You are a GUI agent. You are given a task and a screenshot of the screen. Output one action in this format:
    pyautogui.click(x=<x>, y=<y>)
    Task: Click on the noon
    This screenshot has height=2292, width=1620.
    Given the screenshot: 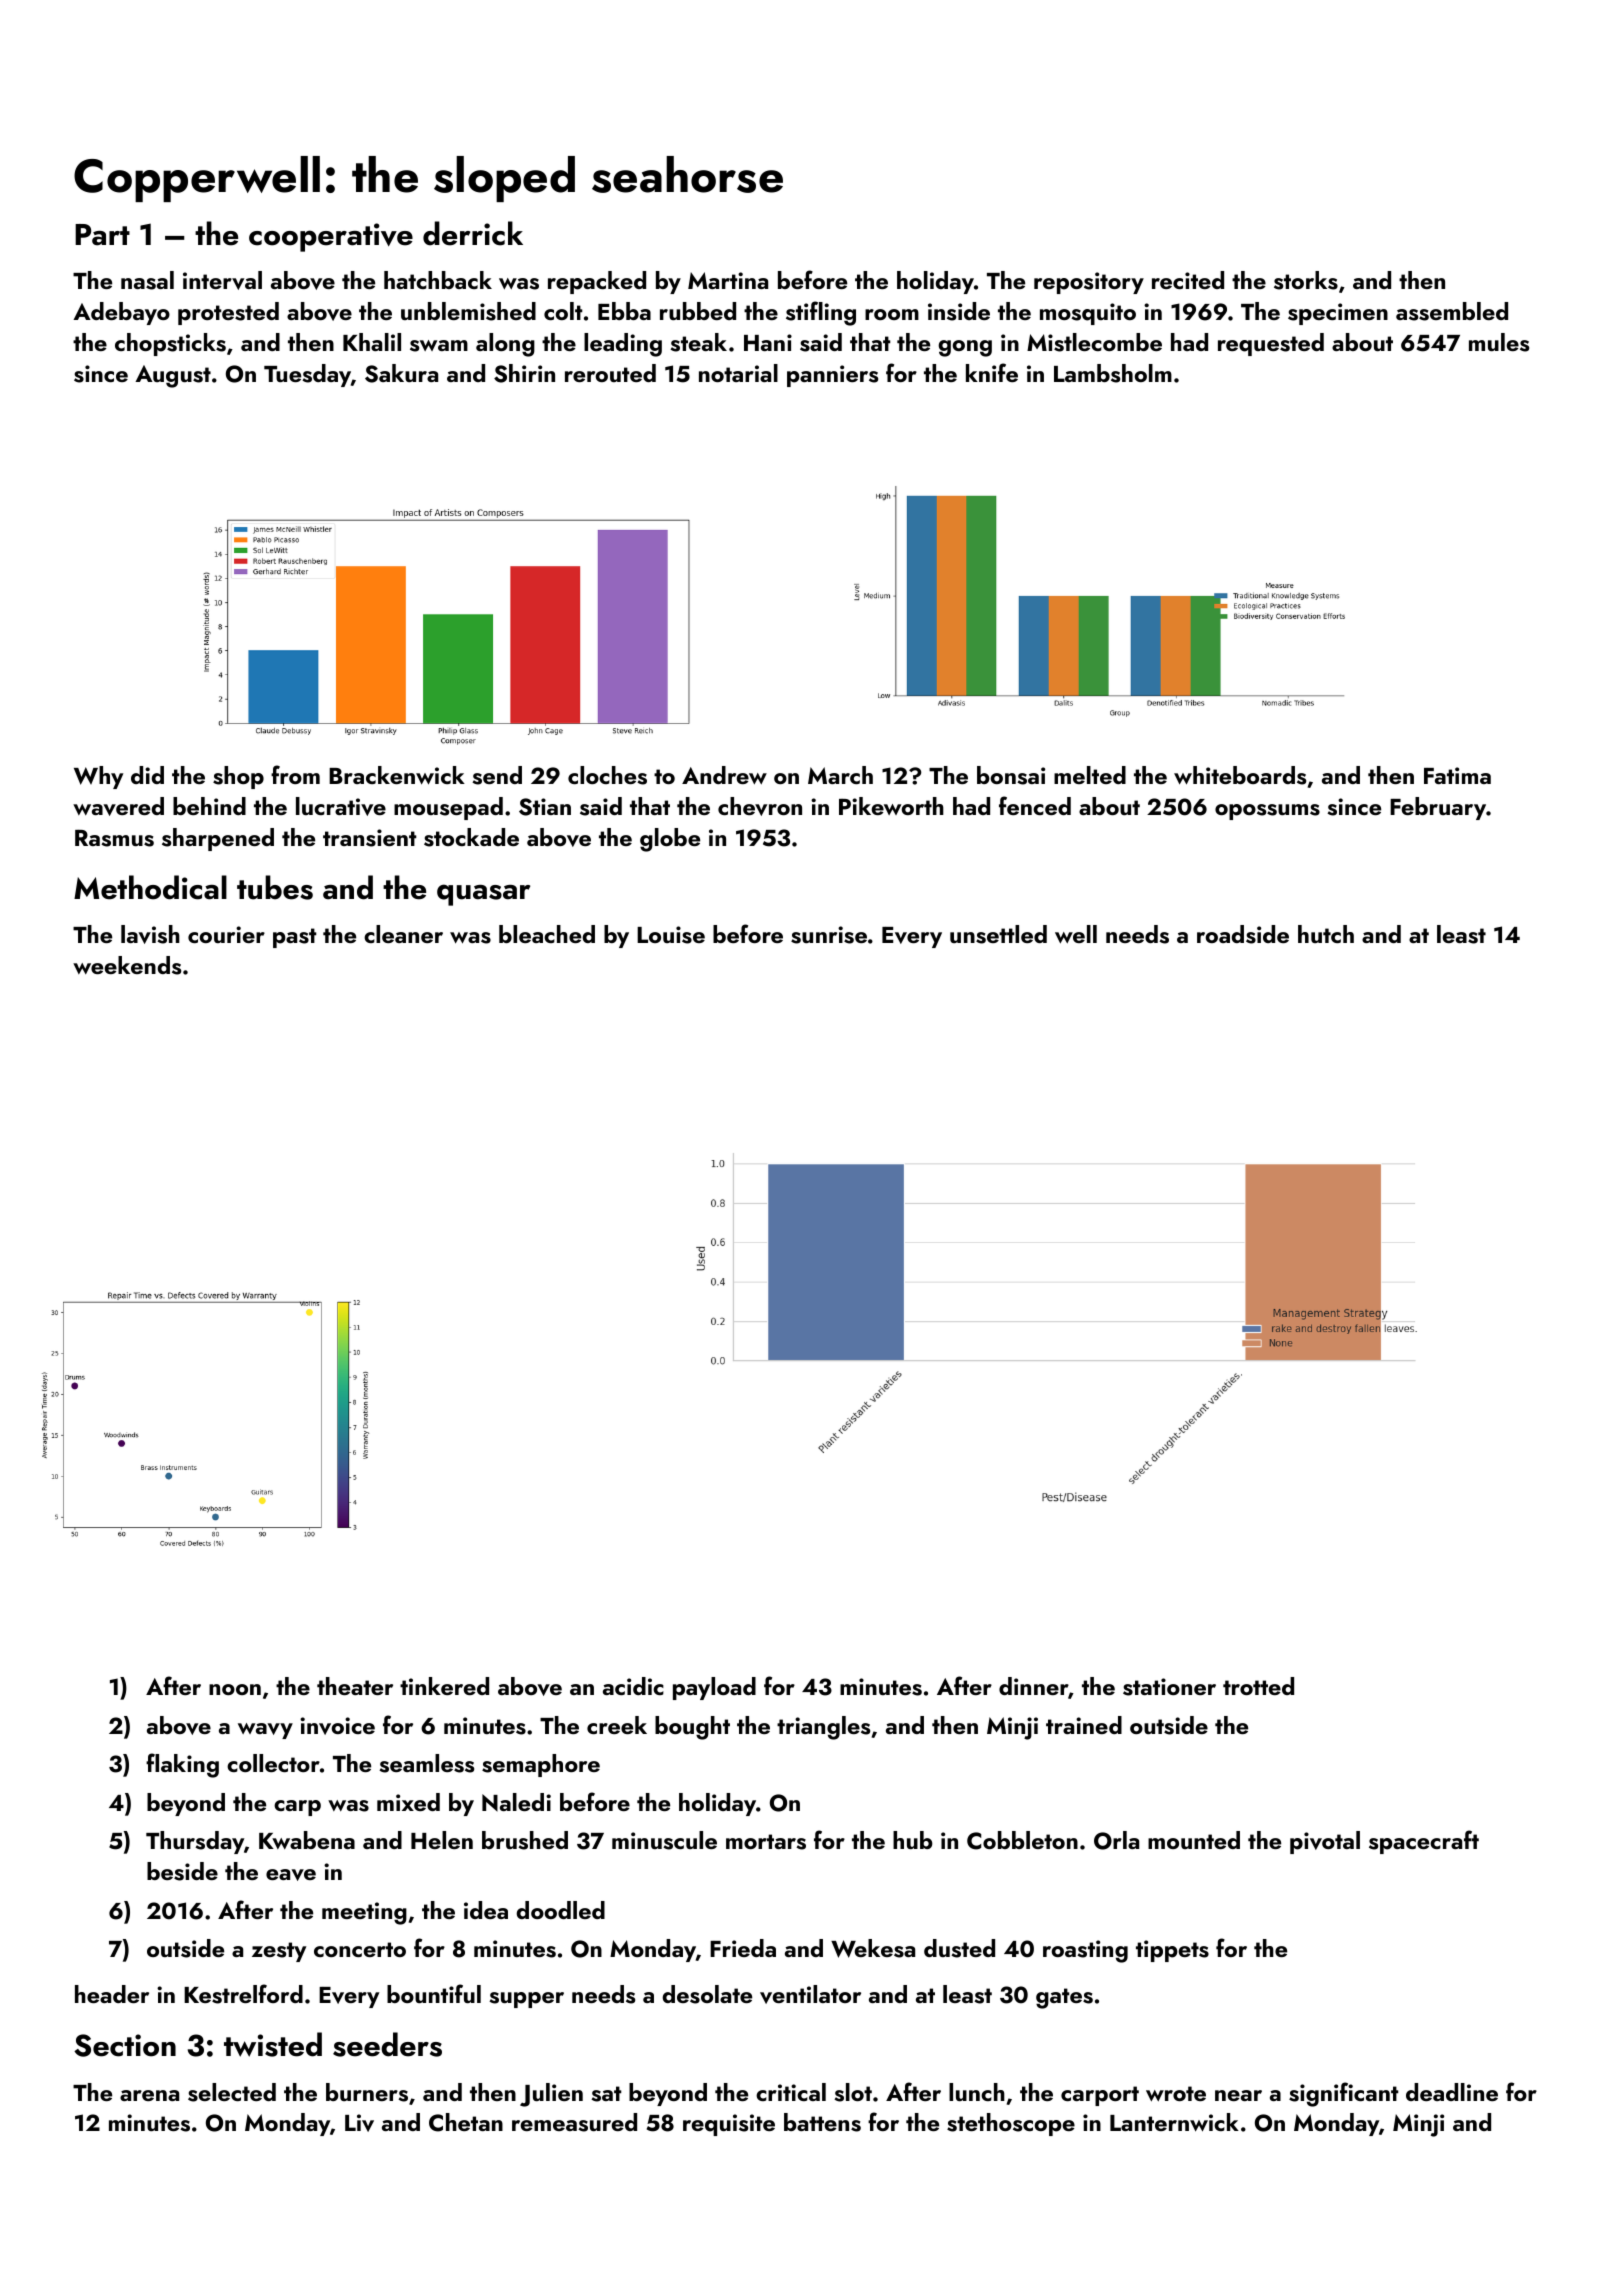 What is the action you would take?
    pyautogui.click(x=235, y=1689)
